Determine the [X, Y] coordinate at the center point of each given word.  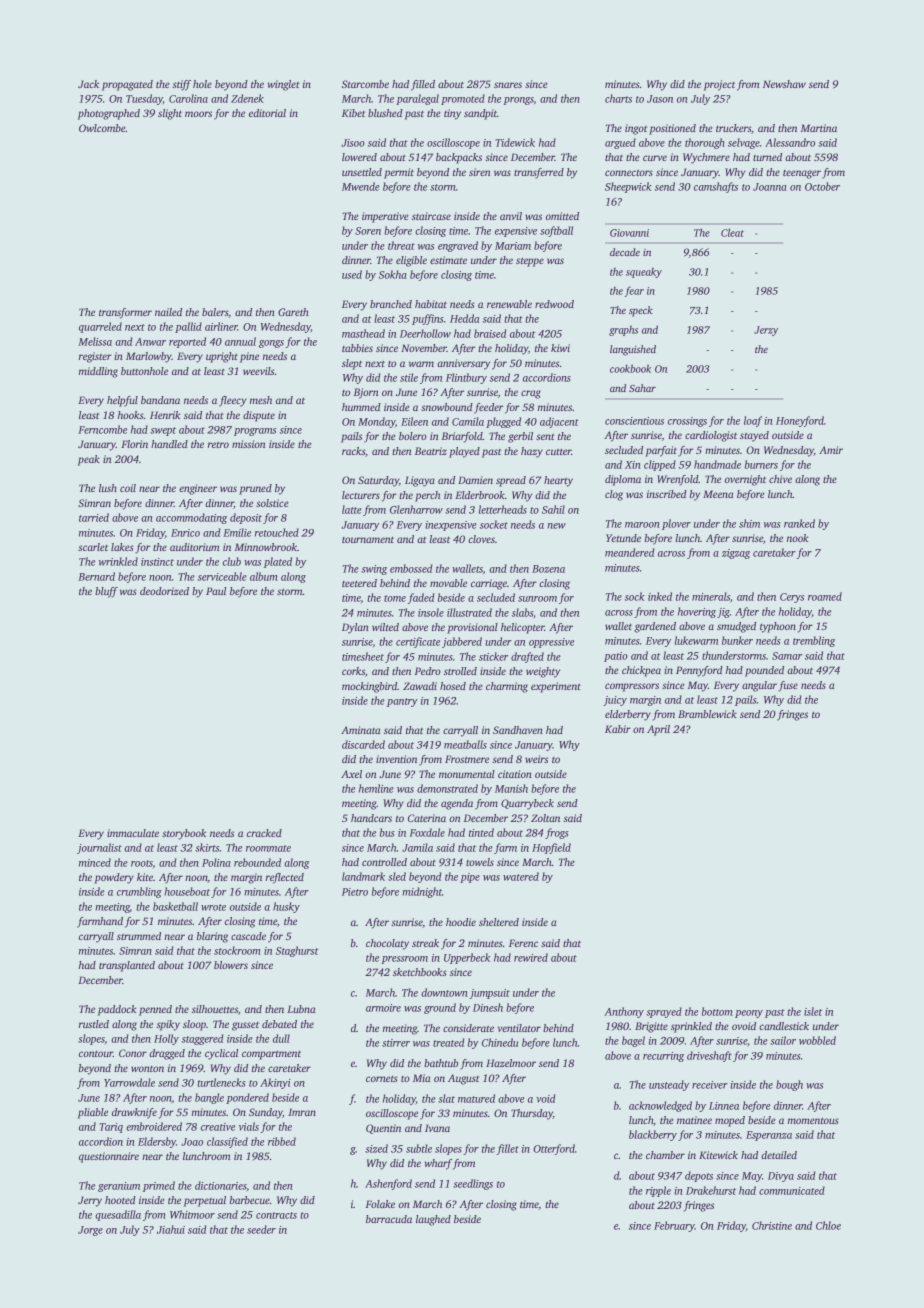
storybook [184, 834]
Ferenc [523, 943]
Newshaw [784, 84]
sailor [783, 1040]
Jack [88, 84]
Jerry [90, 1201]
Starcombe [365, 84]
